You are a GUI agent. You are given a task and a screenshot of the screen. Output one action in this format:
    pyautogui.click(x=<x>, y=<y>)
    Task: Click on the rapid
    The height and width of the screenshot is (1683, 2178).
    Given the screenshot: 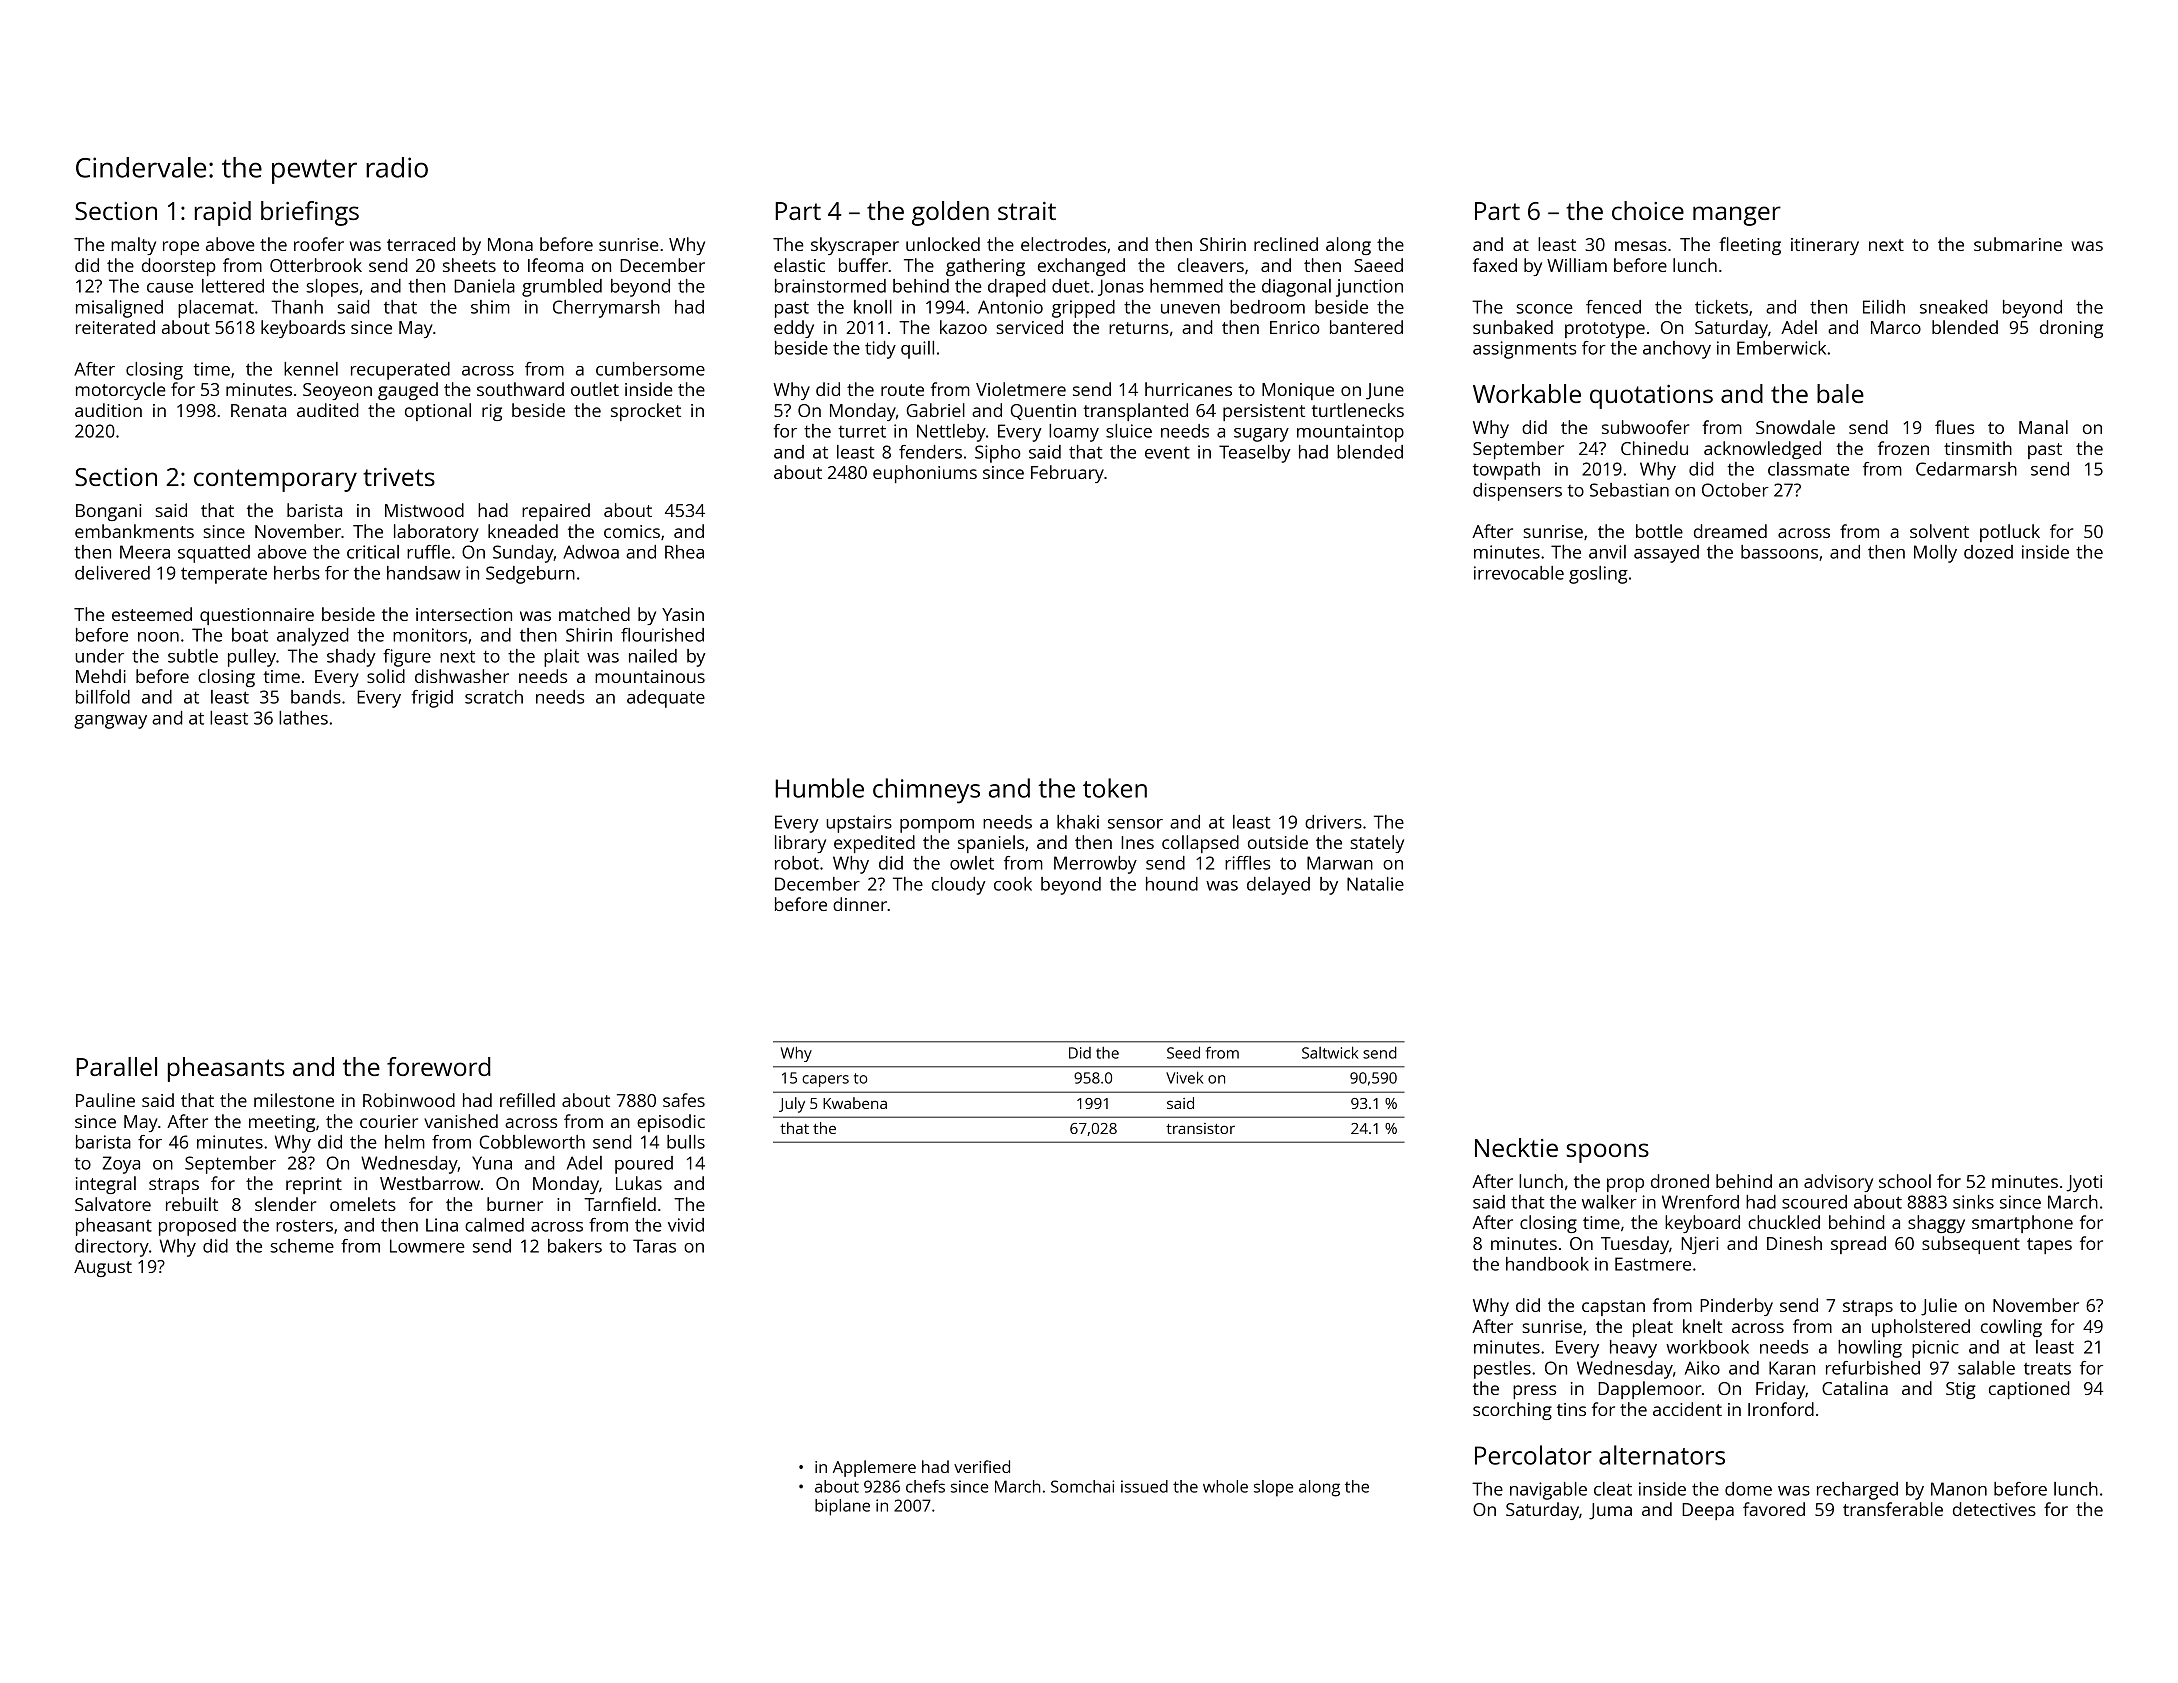 What is the action you would take?
    pyautogui.click(x=223, y=213)
